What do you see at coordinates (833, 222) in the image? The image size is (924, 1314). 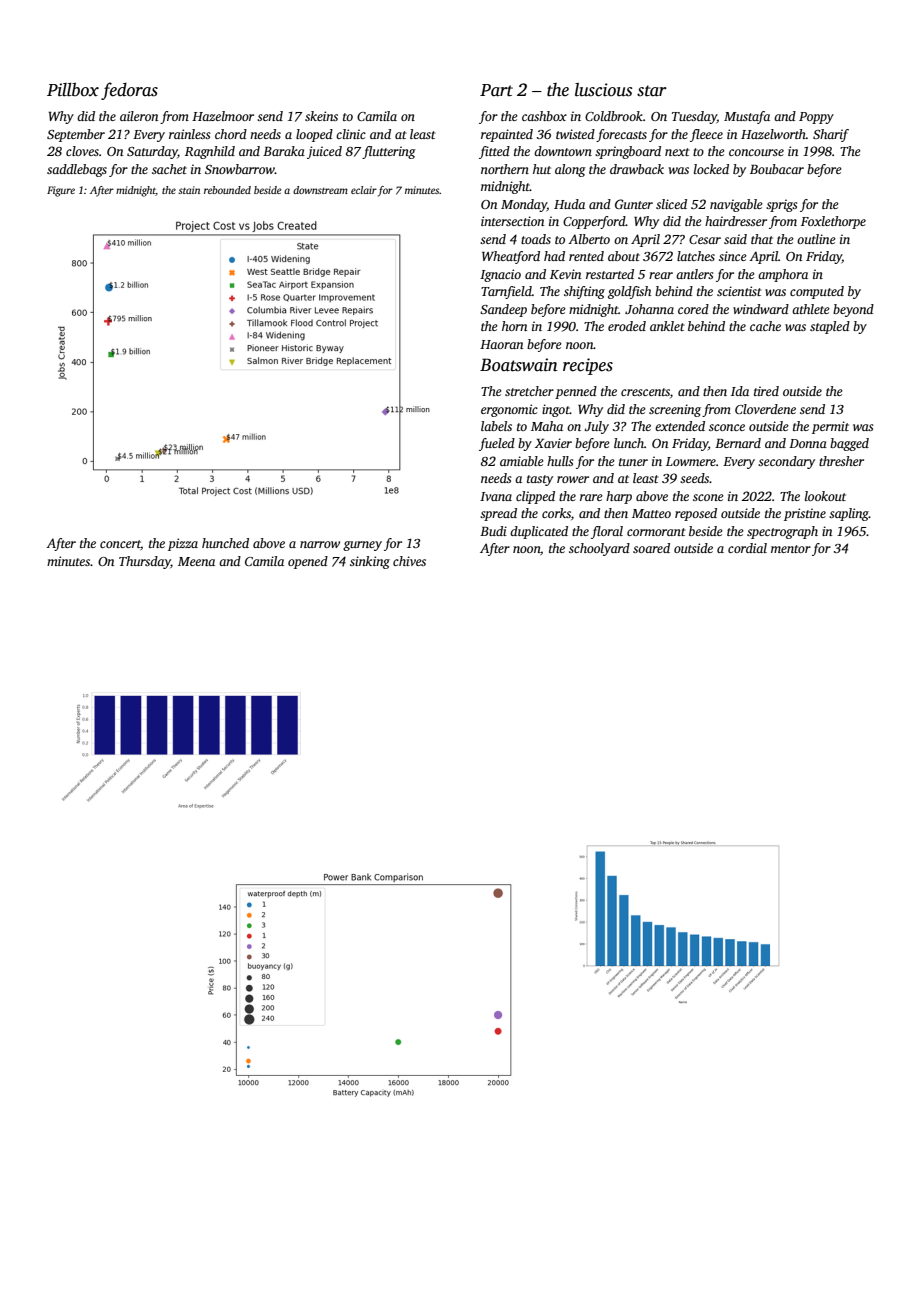 I see `Foxlethorpe` at bounding box center [833, 222].
